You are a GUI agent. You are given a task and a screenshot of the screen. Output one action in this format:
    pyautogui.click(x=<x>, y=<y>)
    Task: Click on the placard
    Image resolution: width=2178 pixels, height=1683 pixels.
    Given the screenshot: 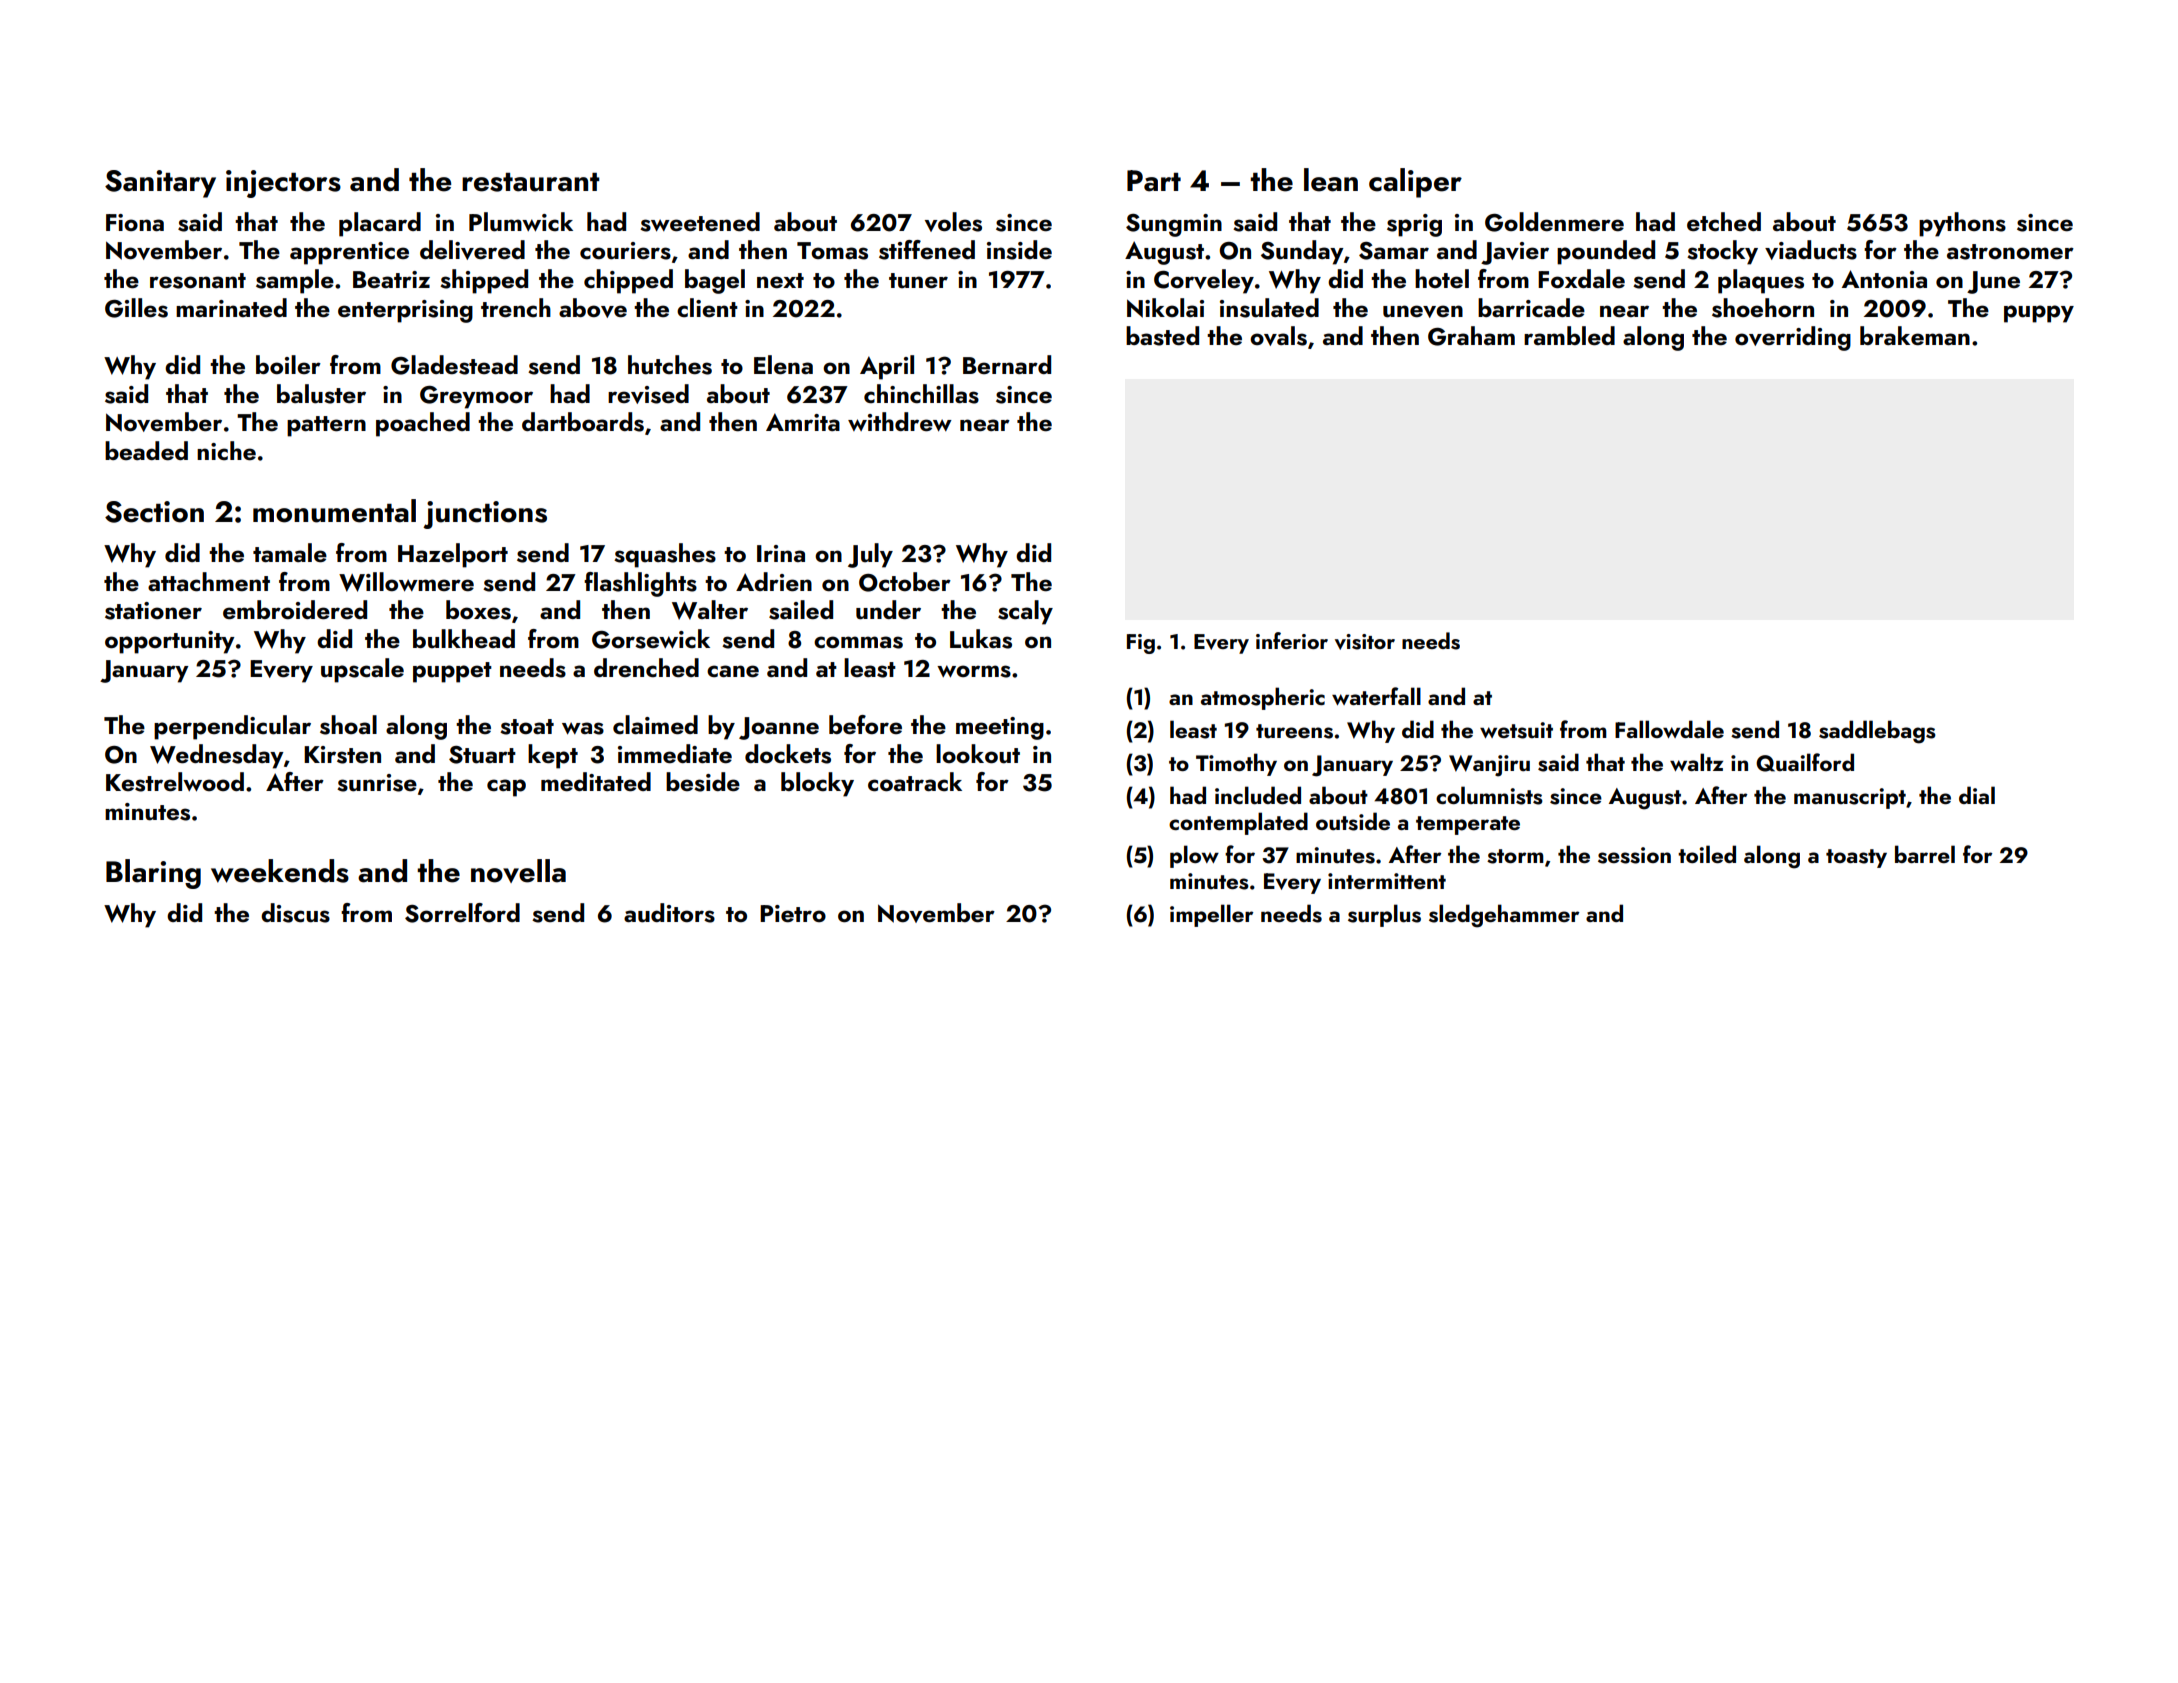 What is the action you would take?
    pyautogui.click(x=380, y=224)
